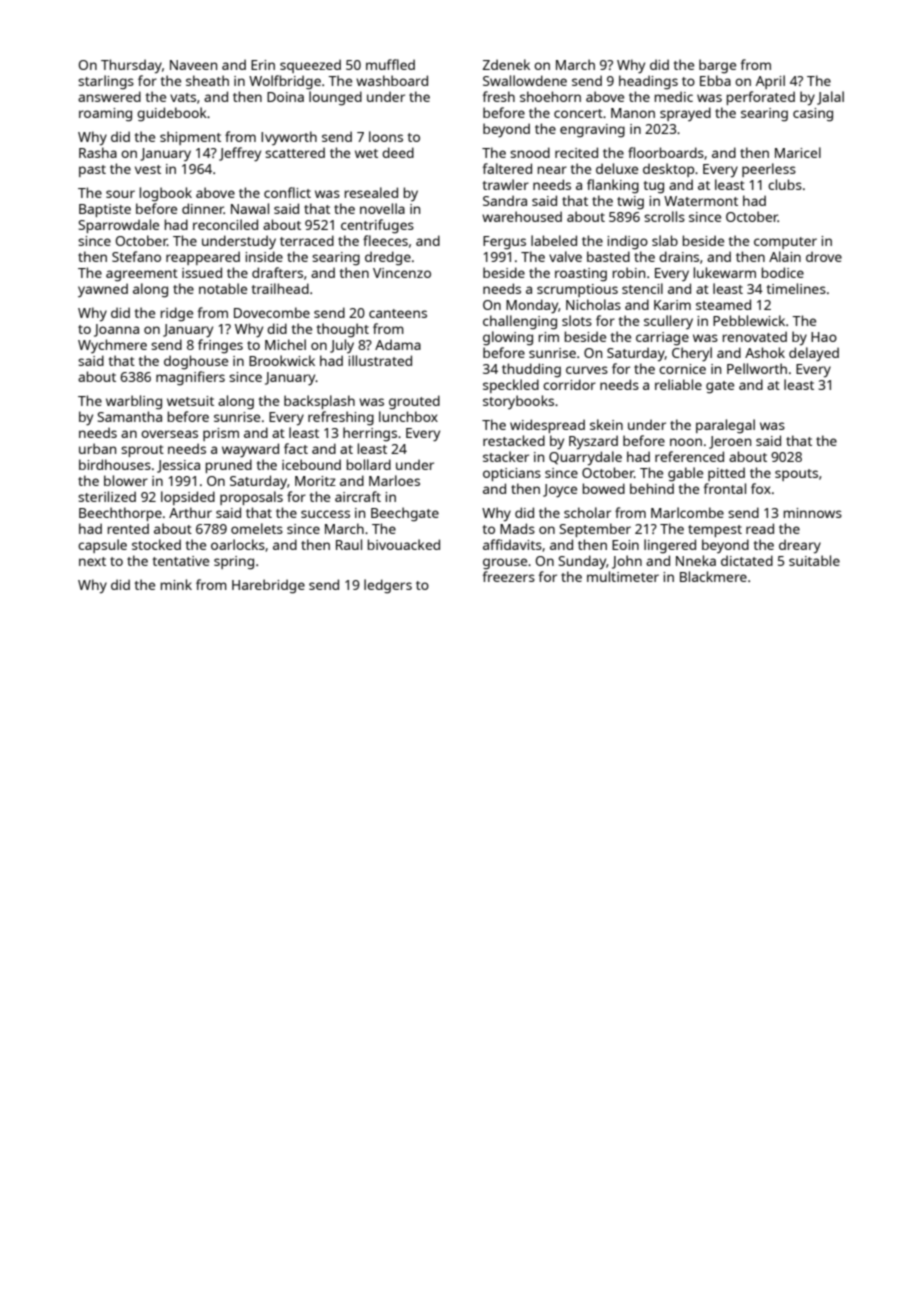  I want to click on thought, so click(343, 330).
